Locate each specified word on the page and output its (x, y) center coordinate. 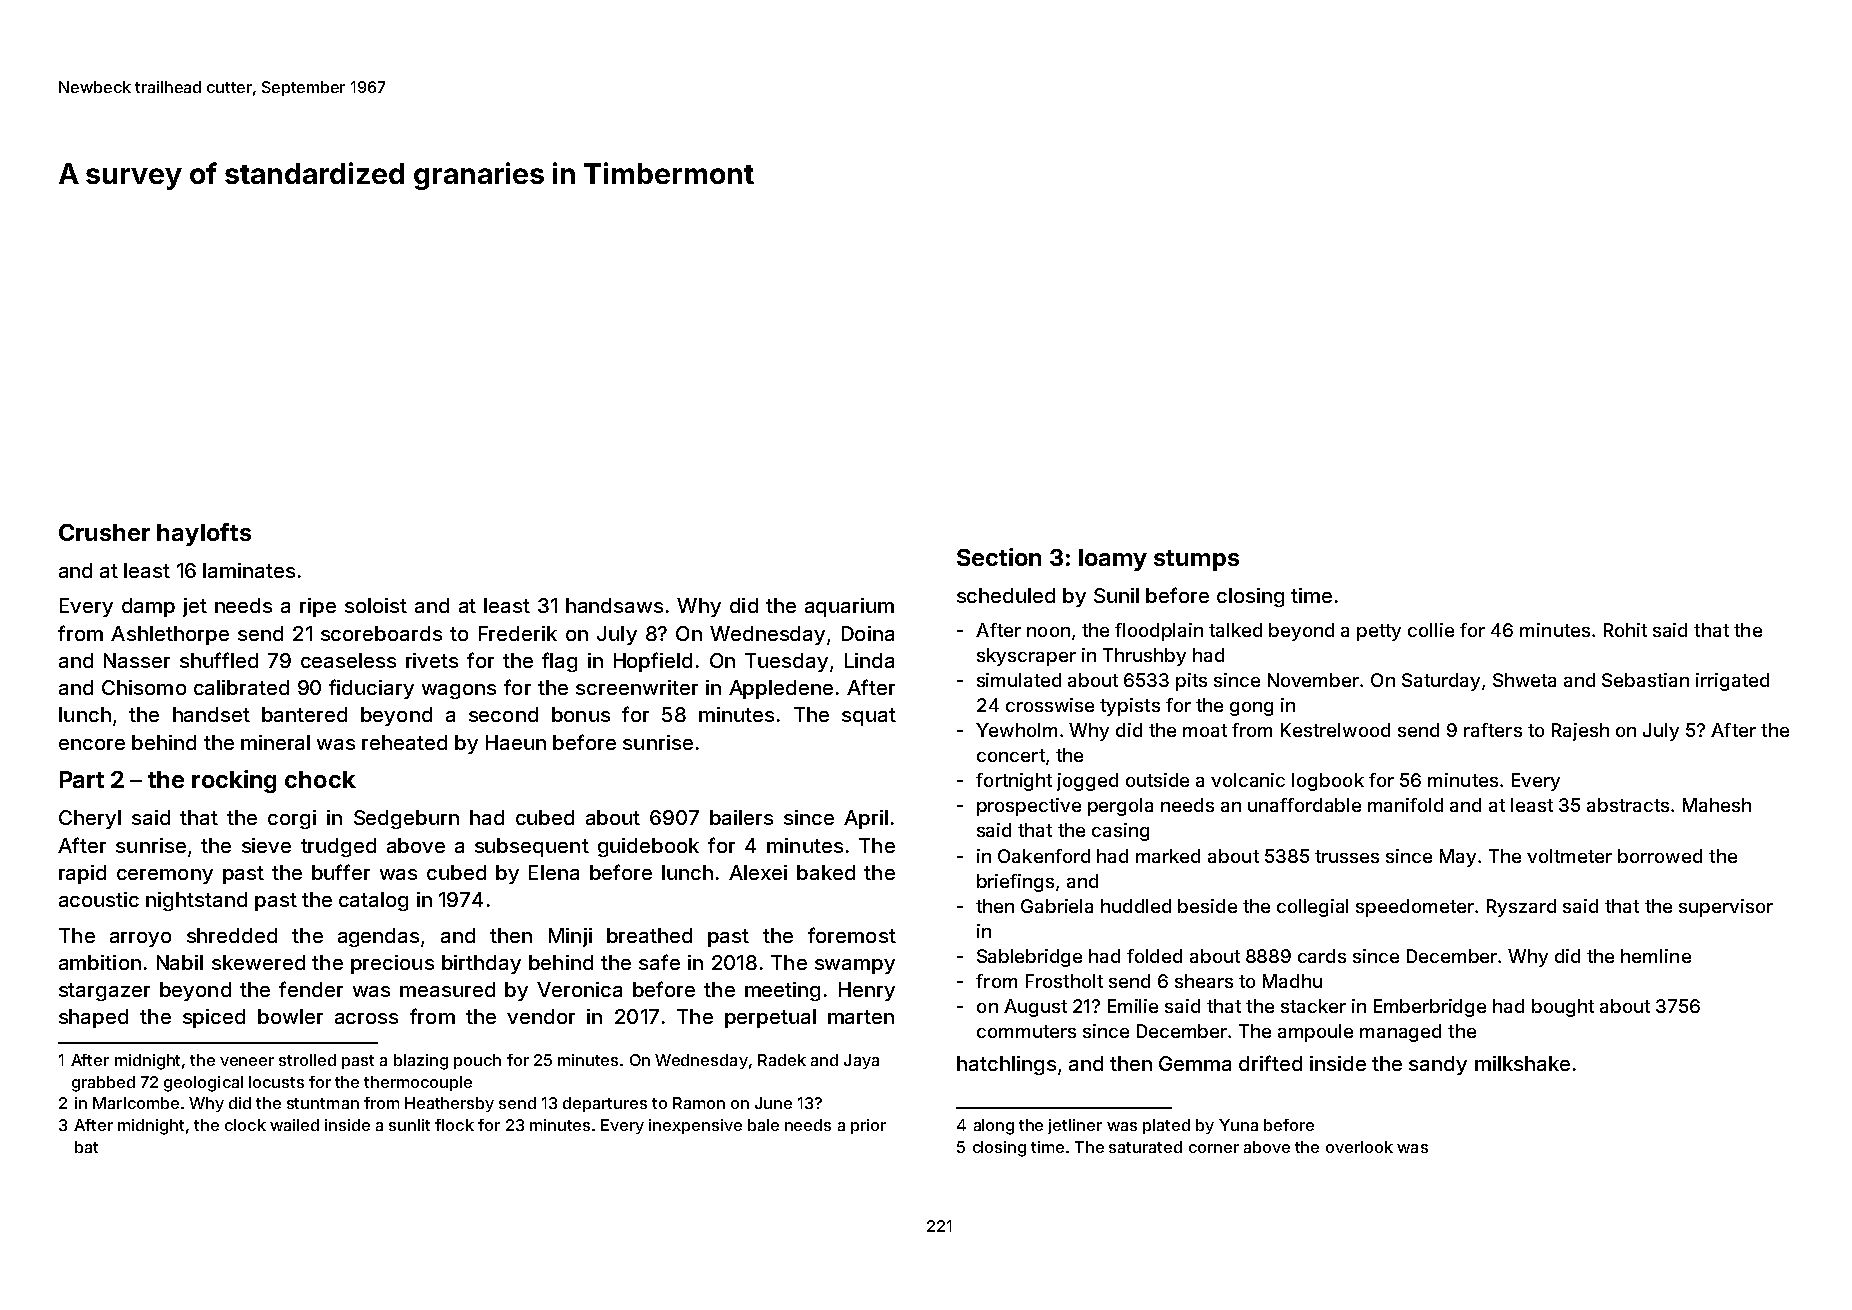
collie (1431, 630)
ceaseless (348, 660)
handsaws (614, 605)
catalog (373, 901)
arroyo (140, 939)
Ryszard (1521, 908)
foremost (852, 935)
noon (1048, 632)
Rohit (1625, 630)
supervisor (1726, 908)
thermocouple (418, 1083)
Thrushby (1144, 657)
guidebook (648, 847)
